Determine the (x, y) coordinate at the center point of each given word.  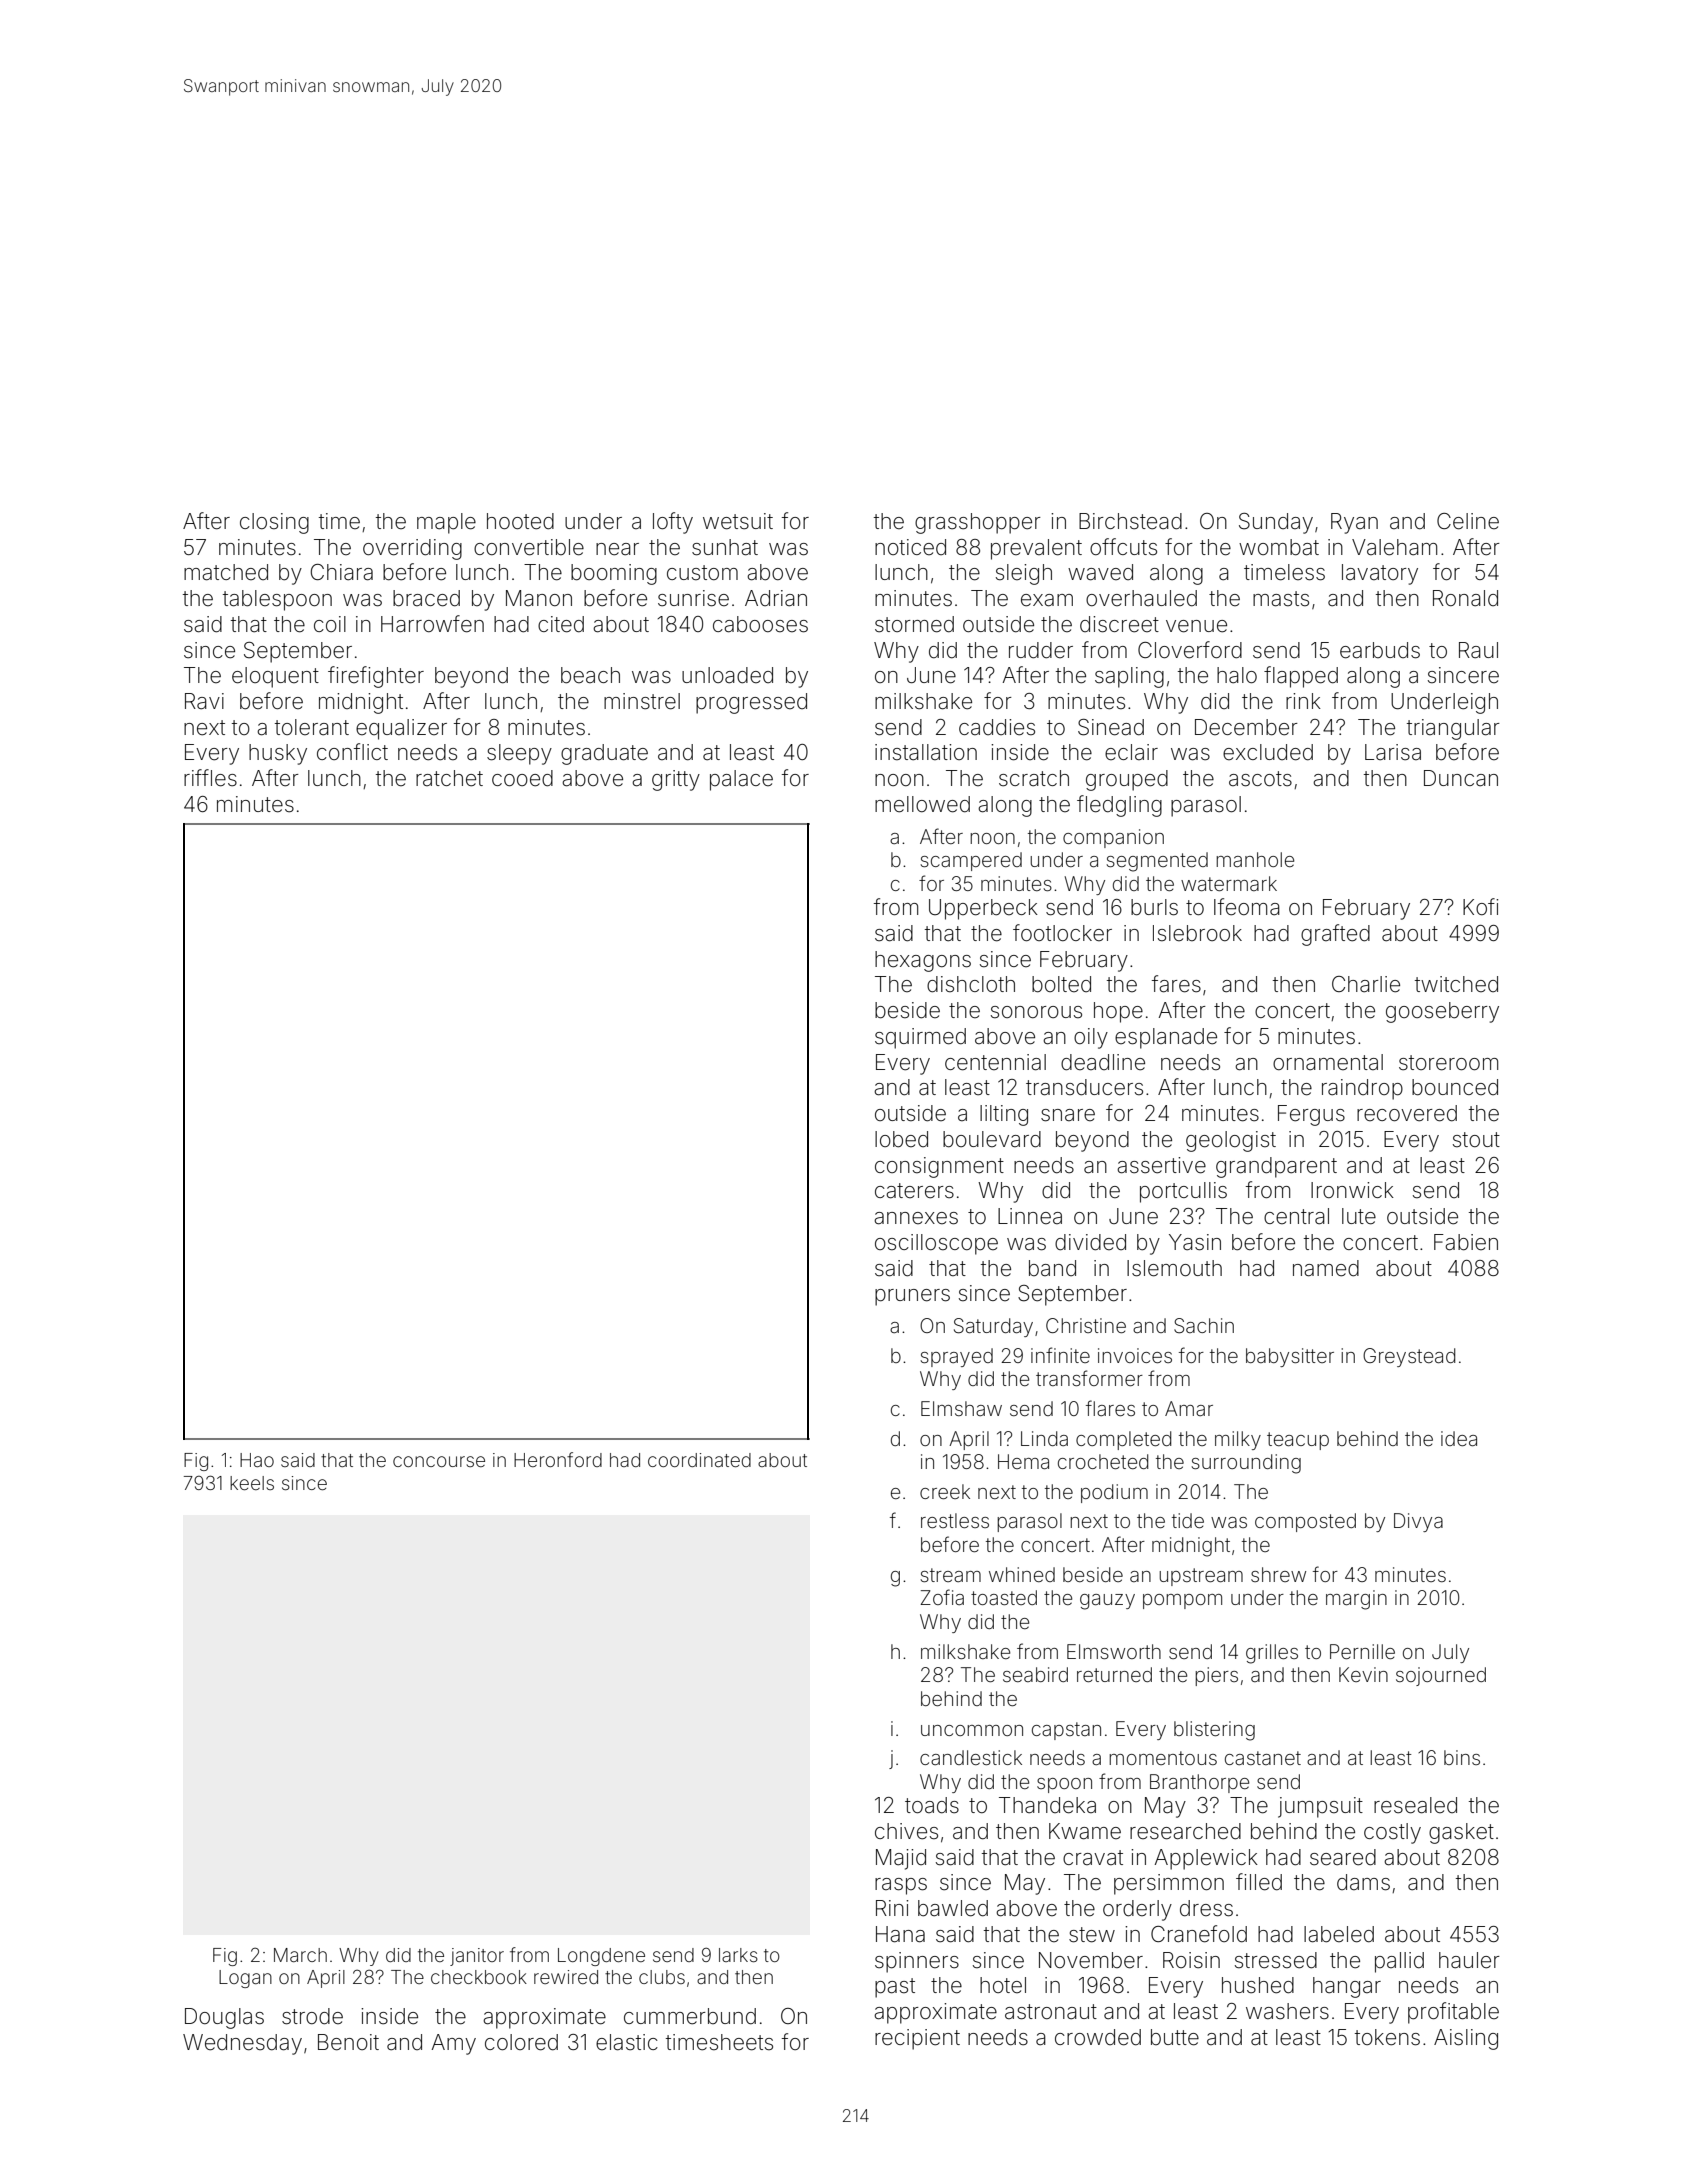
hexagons (923, 961)
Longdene (601, 1957)
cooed (522, 778)
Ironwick (1352, 1190)
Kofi (1480, 906)
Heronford (558, 1459)
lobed (901, 1139)
